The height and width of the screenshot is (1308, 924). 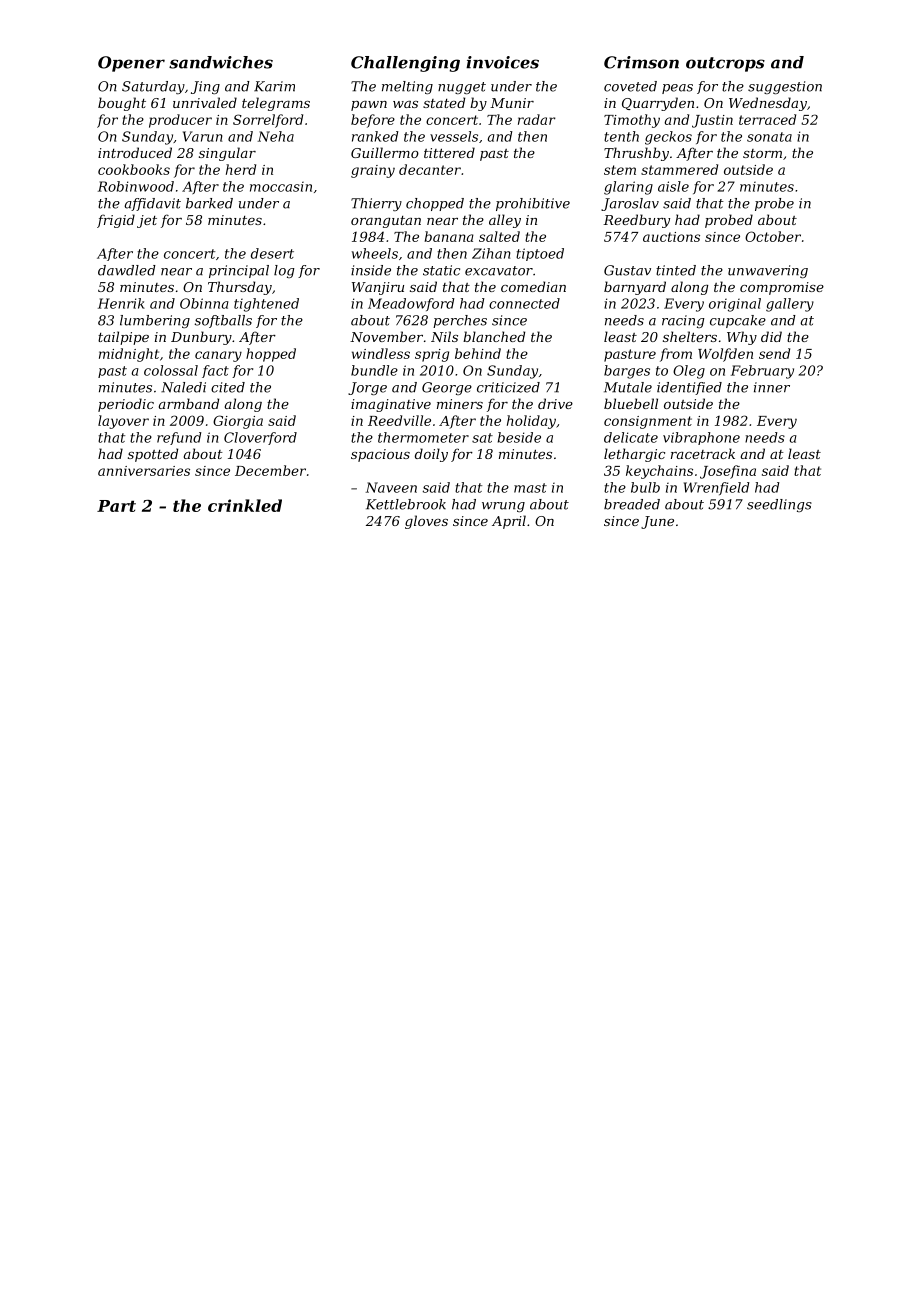 What do you see at coordinates (768, 271) in the screenshot?
I see `unwavering` at bounding box center [768, 271].
